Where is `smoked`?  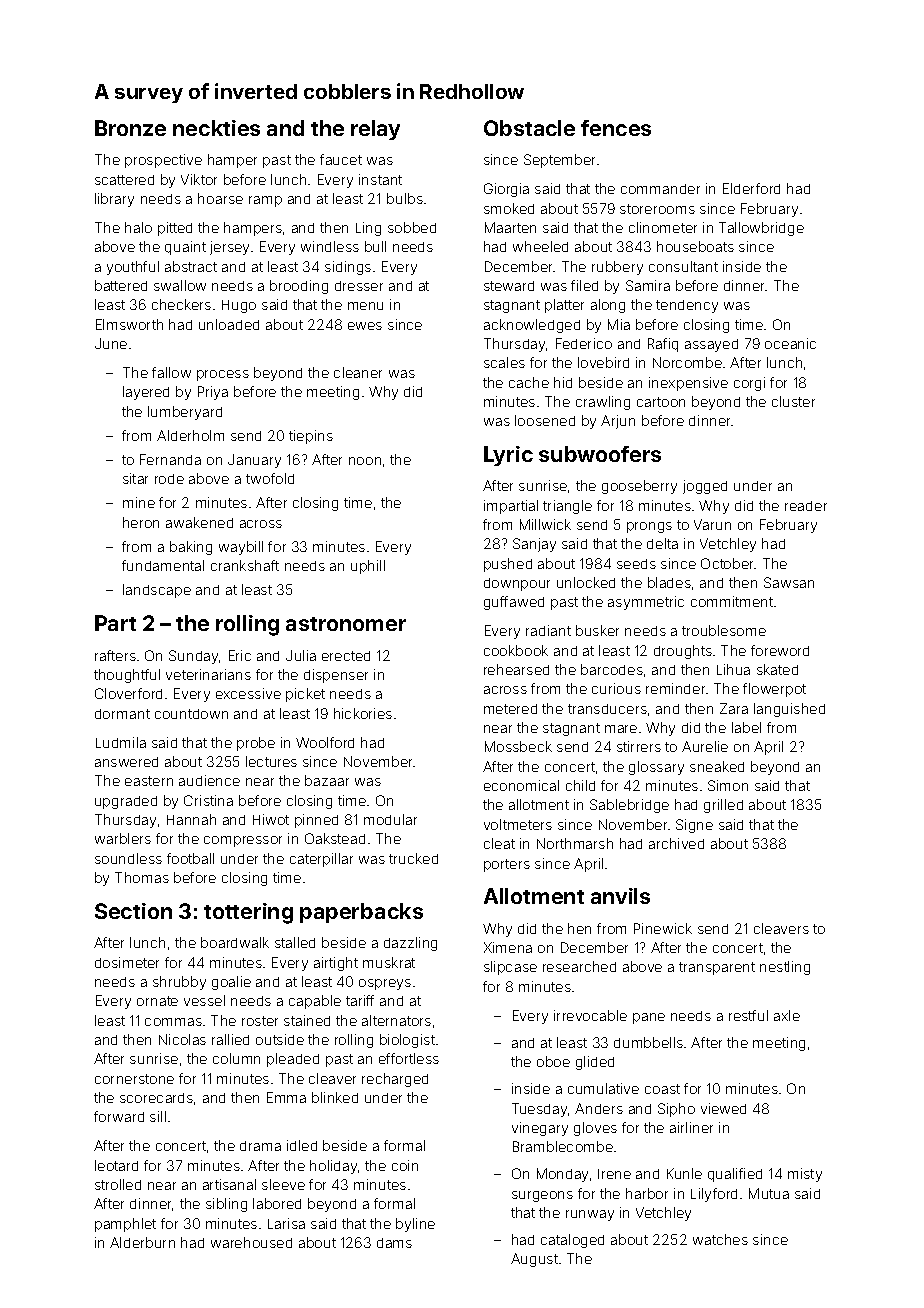
smoked is located at coordinates (509, 208).
